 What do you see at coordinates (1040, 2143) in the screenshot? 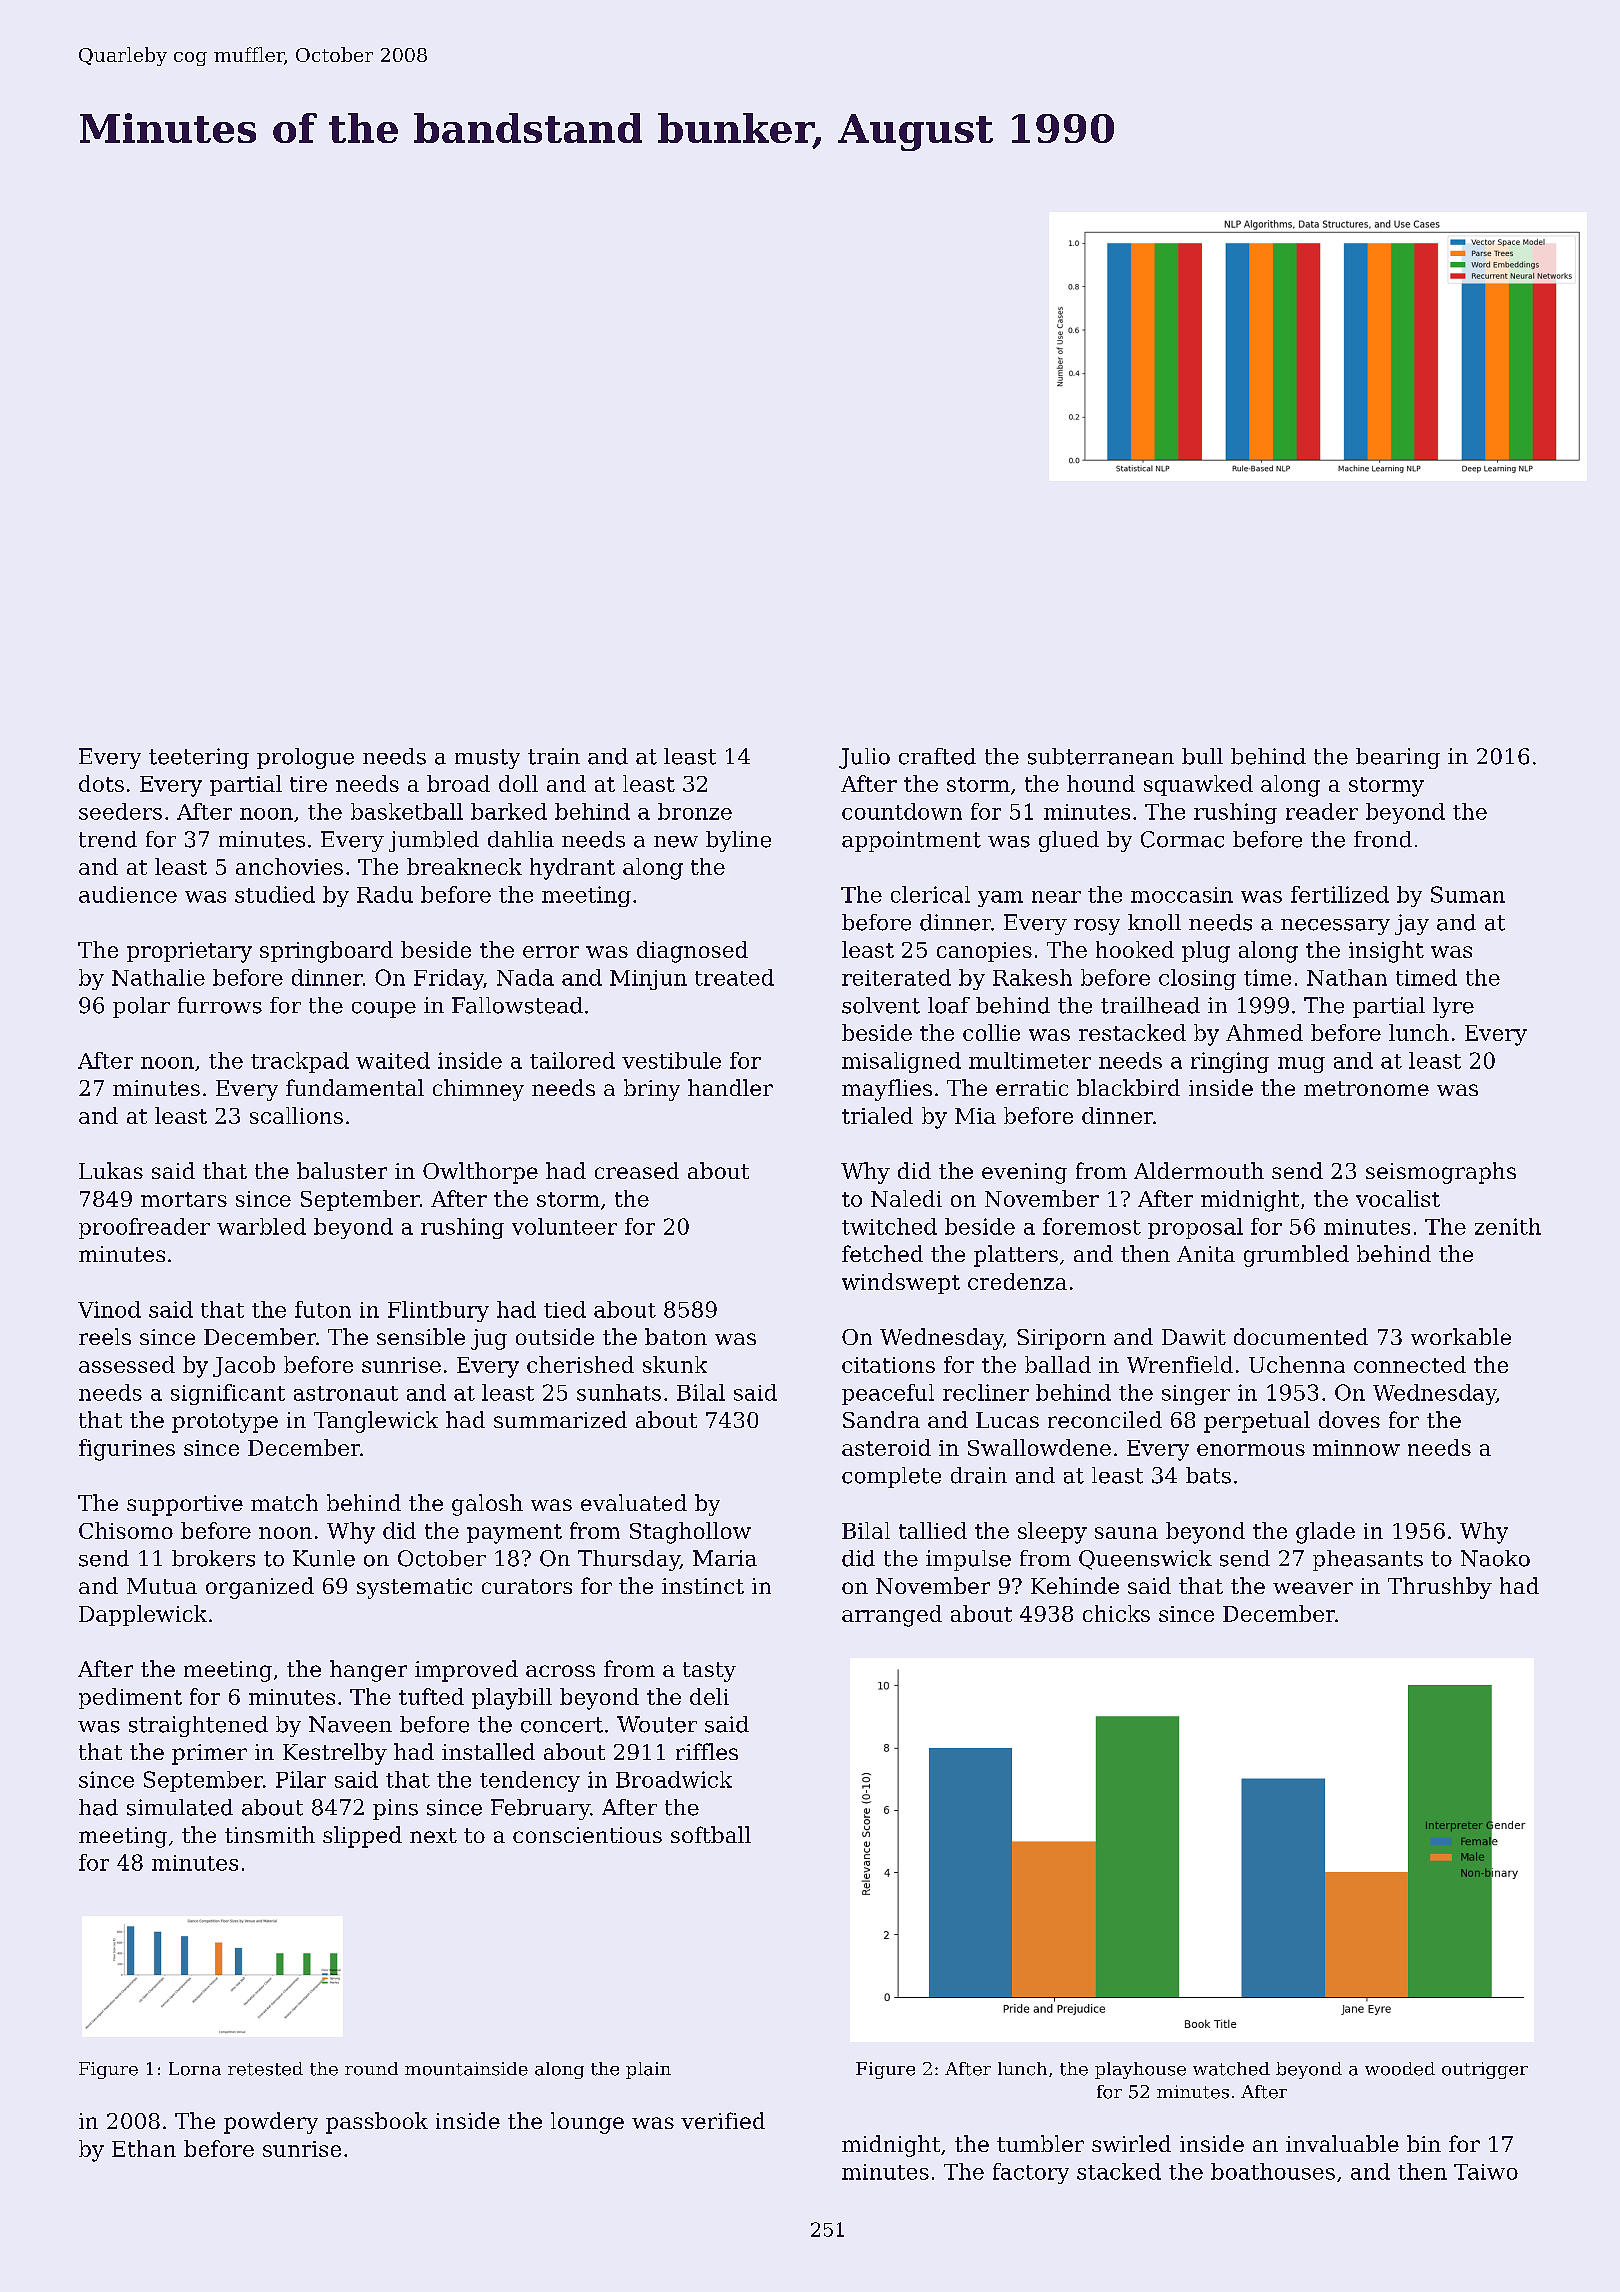
I see `tumbler` at bounding box center [1040, 2143].
